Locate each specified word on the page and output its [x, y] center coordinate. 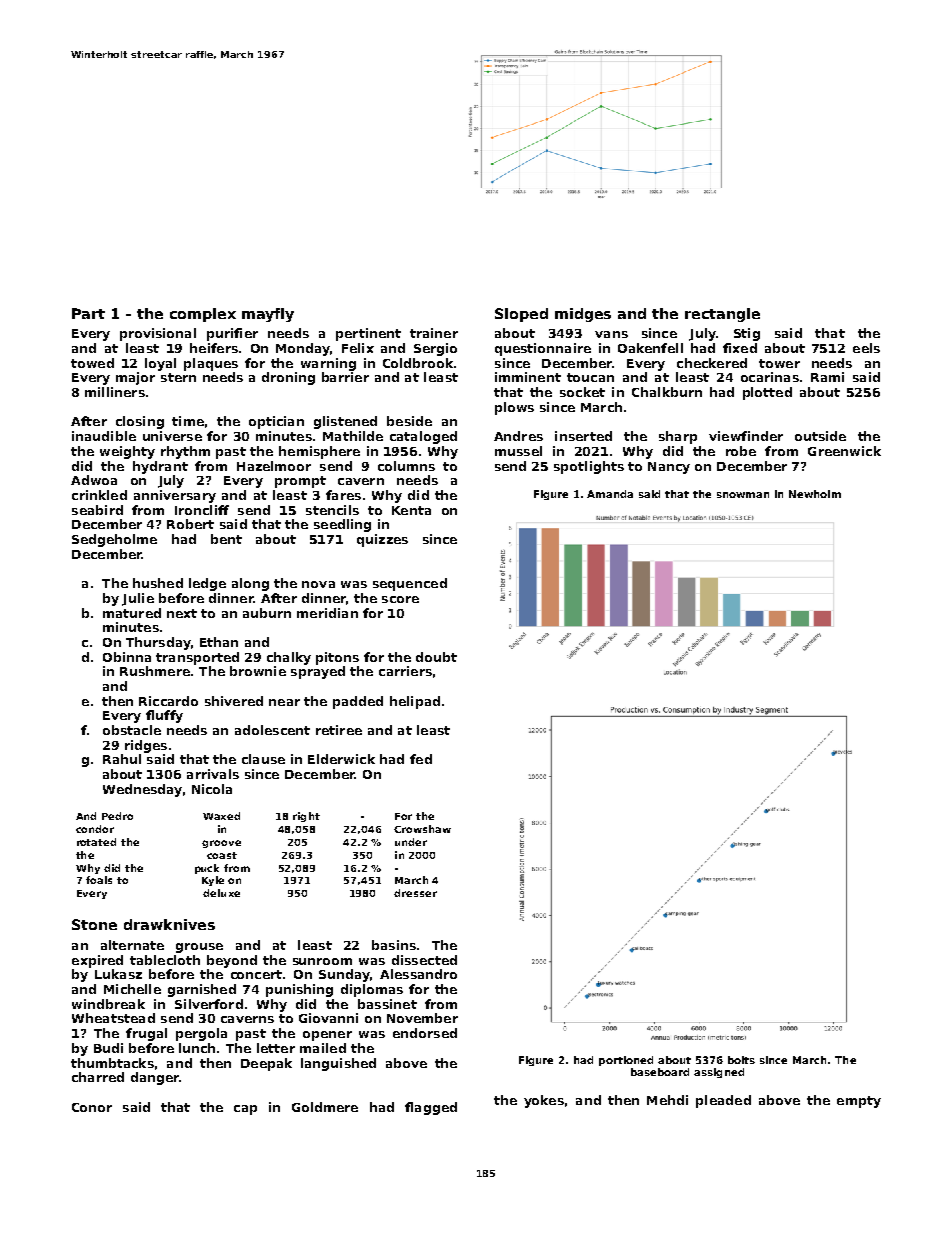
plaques [211, 364]
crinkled [99, 495]
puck [207, 869]
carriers [405, 671]
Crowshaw [422, 829]
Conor [92, 1107]
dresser [415, 893]
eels [866, 348]
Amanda [610, 494]
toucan [590, 377]
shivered [234, 701]
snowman [743, 495]
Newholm [815, 494]
